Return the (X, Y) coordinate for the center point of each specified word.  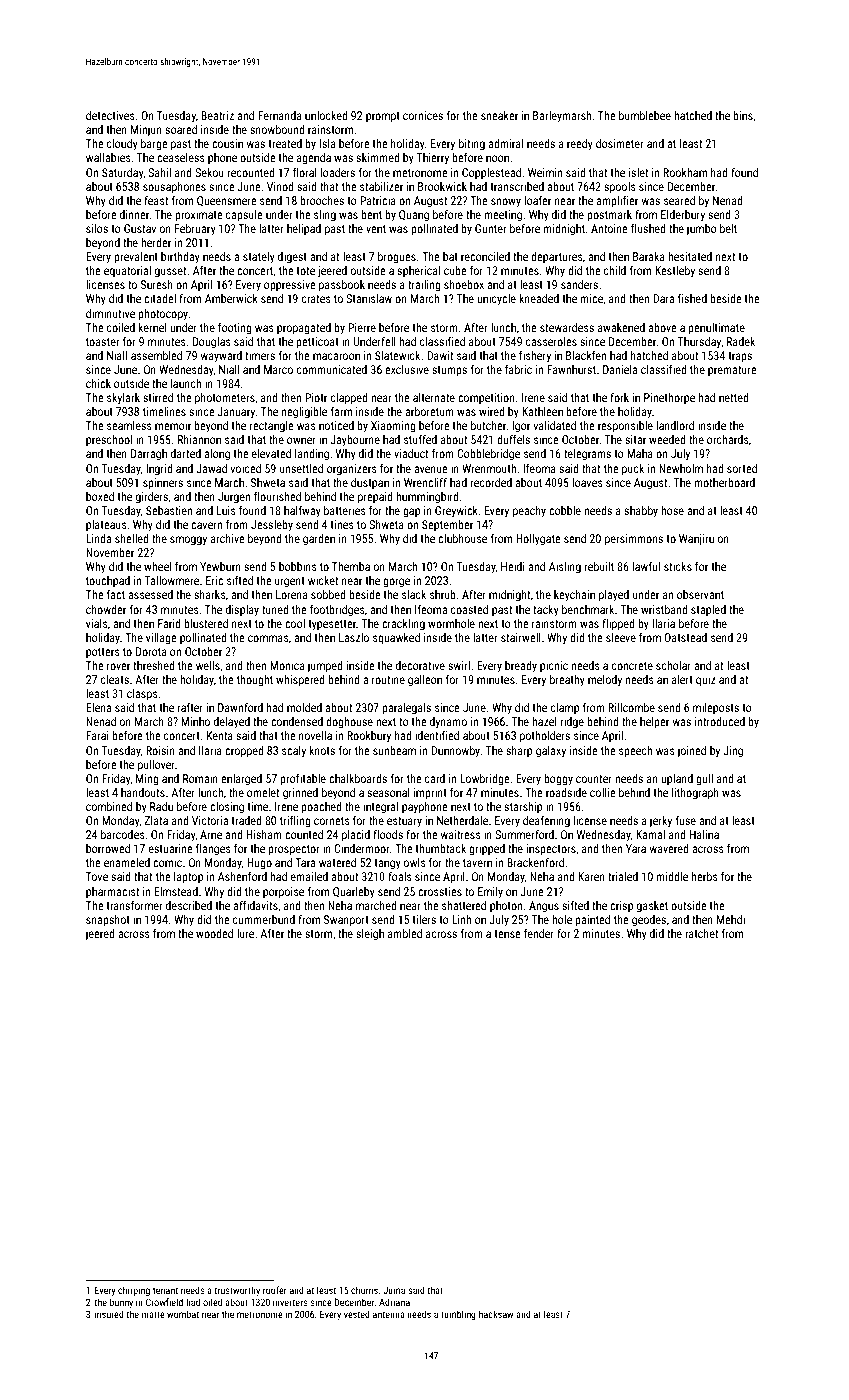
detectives (110, 115)
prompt (383, 117)
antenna (389, 1314)
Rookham (685, 172)
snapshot (108, 921)
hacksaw (496, 1314)
